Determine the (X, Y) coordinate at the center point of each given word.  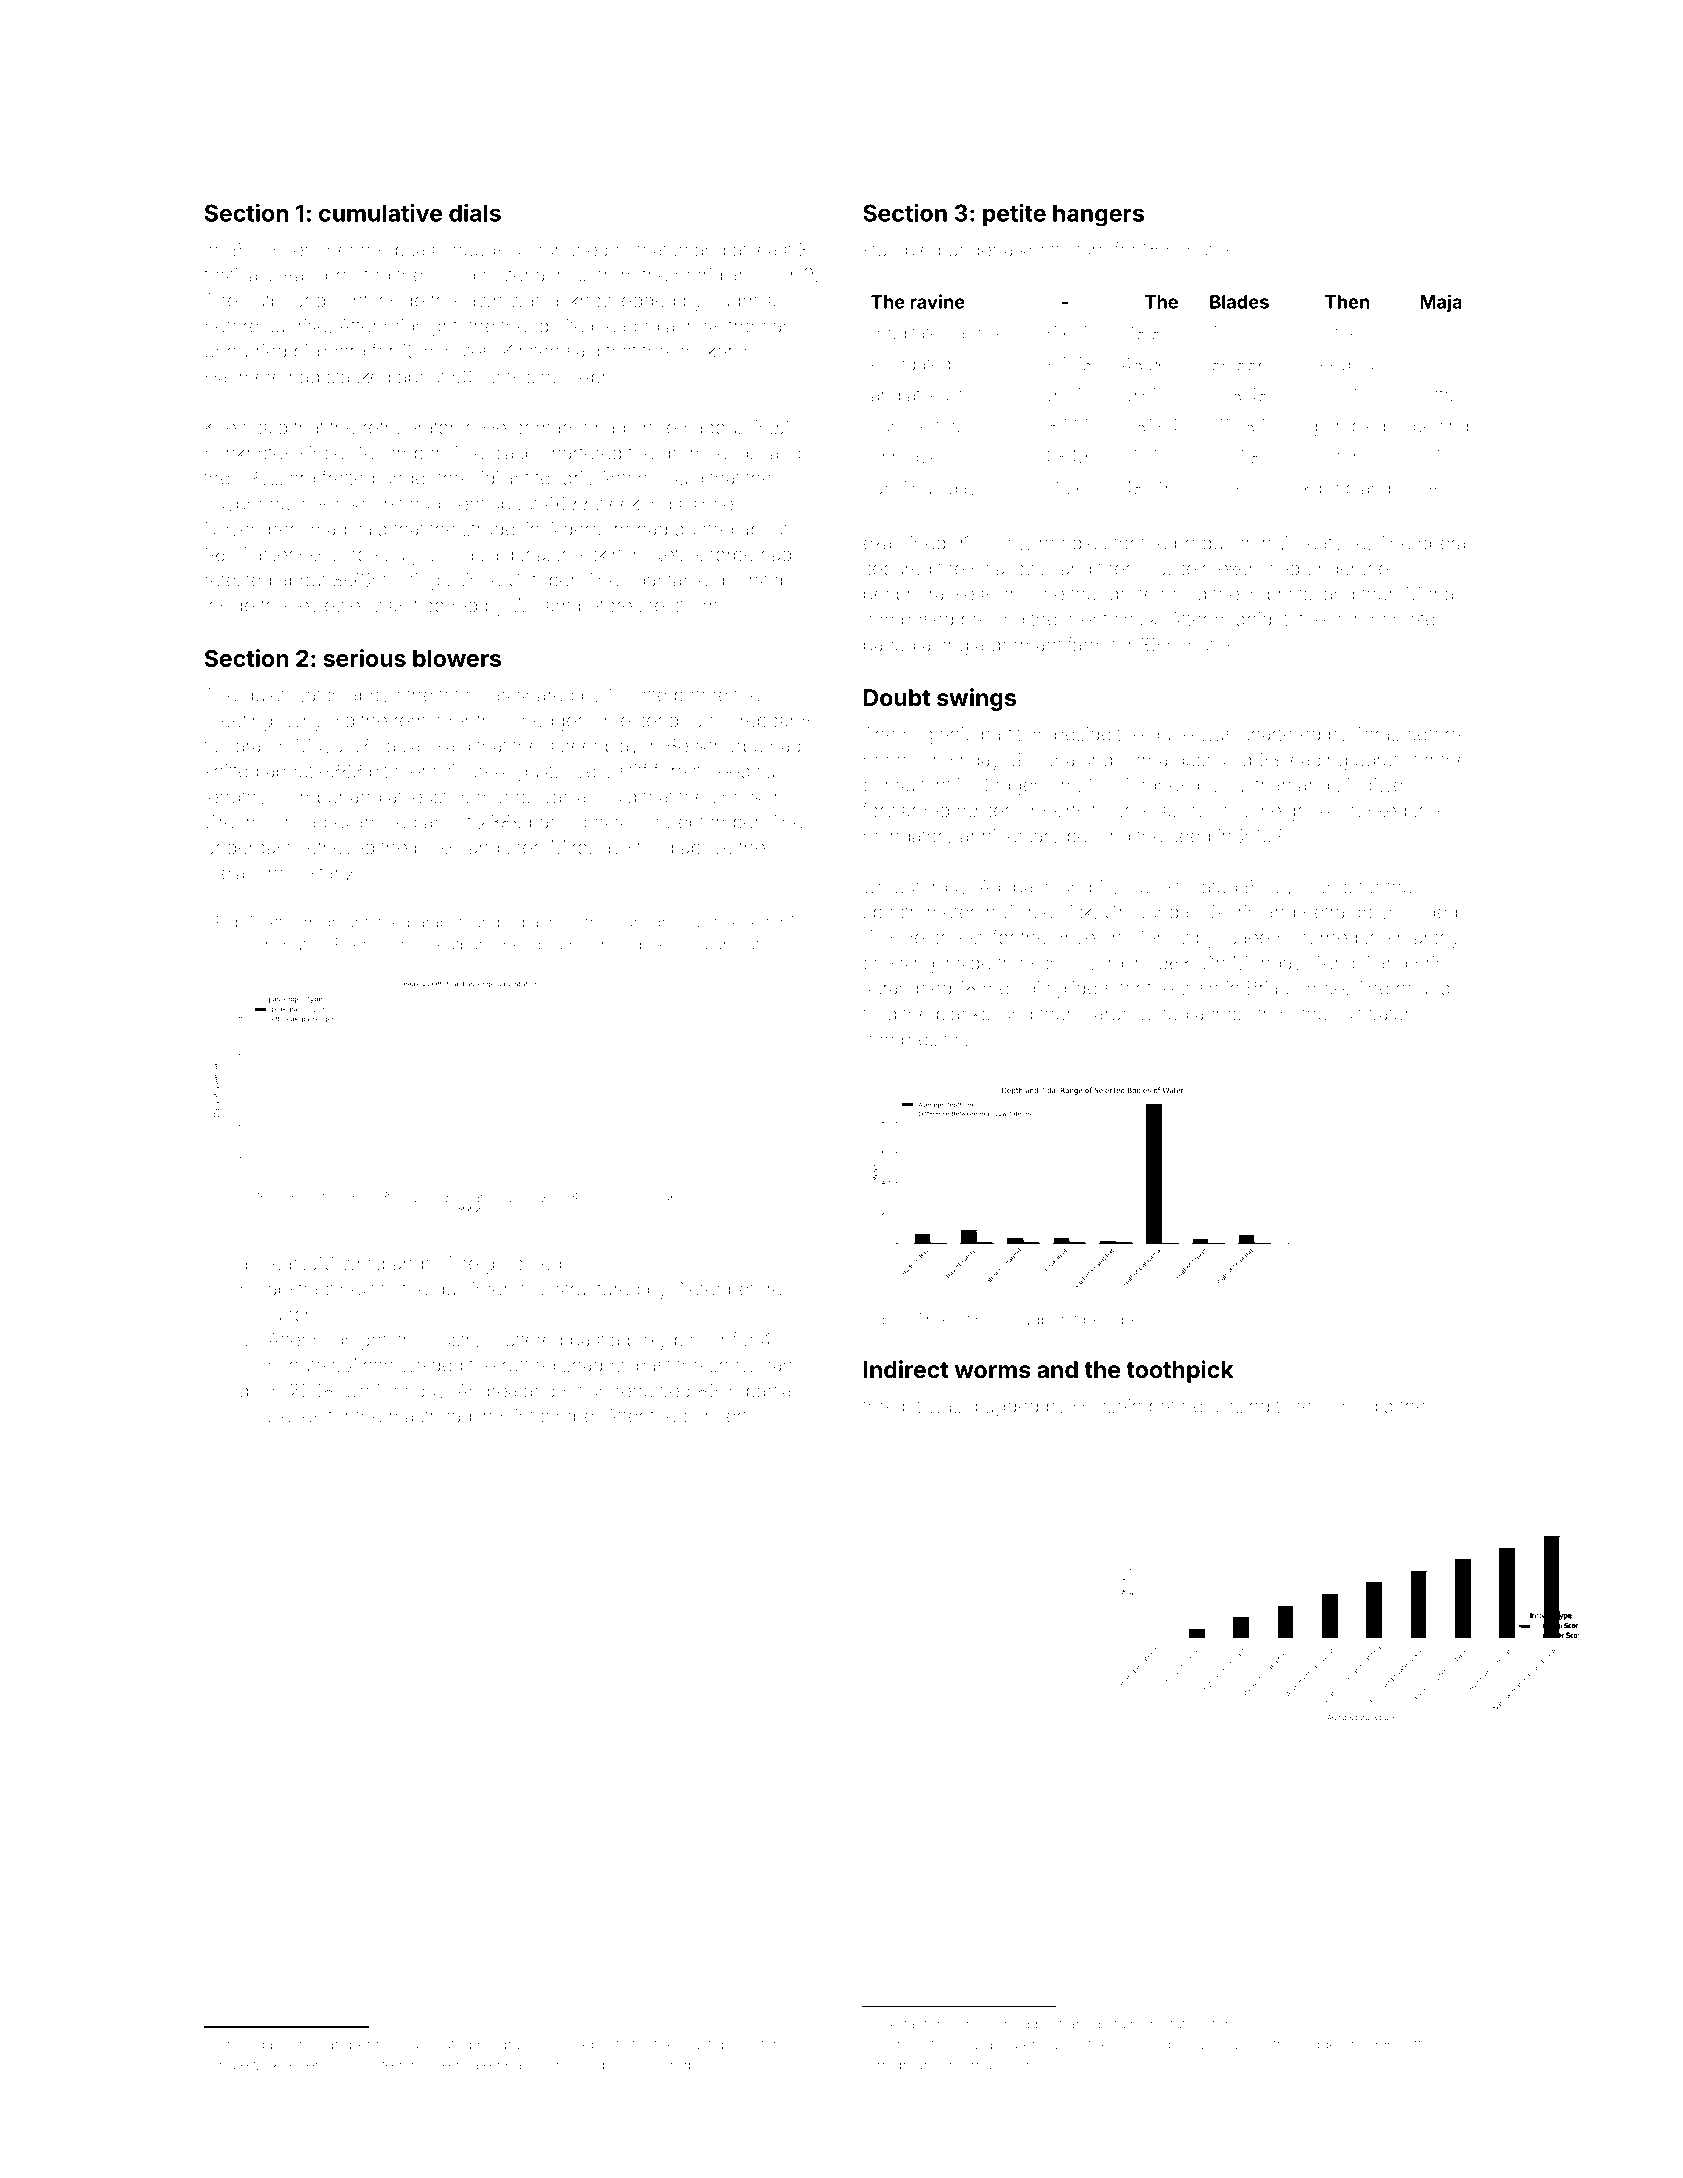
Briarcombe (1296, 988)
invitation (1177, 2024)
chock (737, 797)
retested (238, 580)
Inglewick (247, 2066)
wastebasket (722, 2044)
